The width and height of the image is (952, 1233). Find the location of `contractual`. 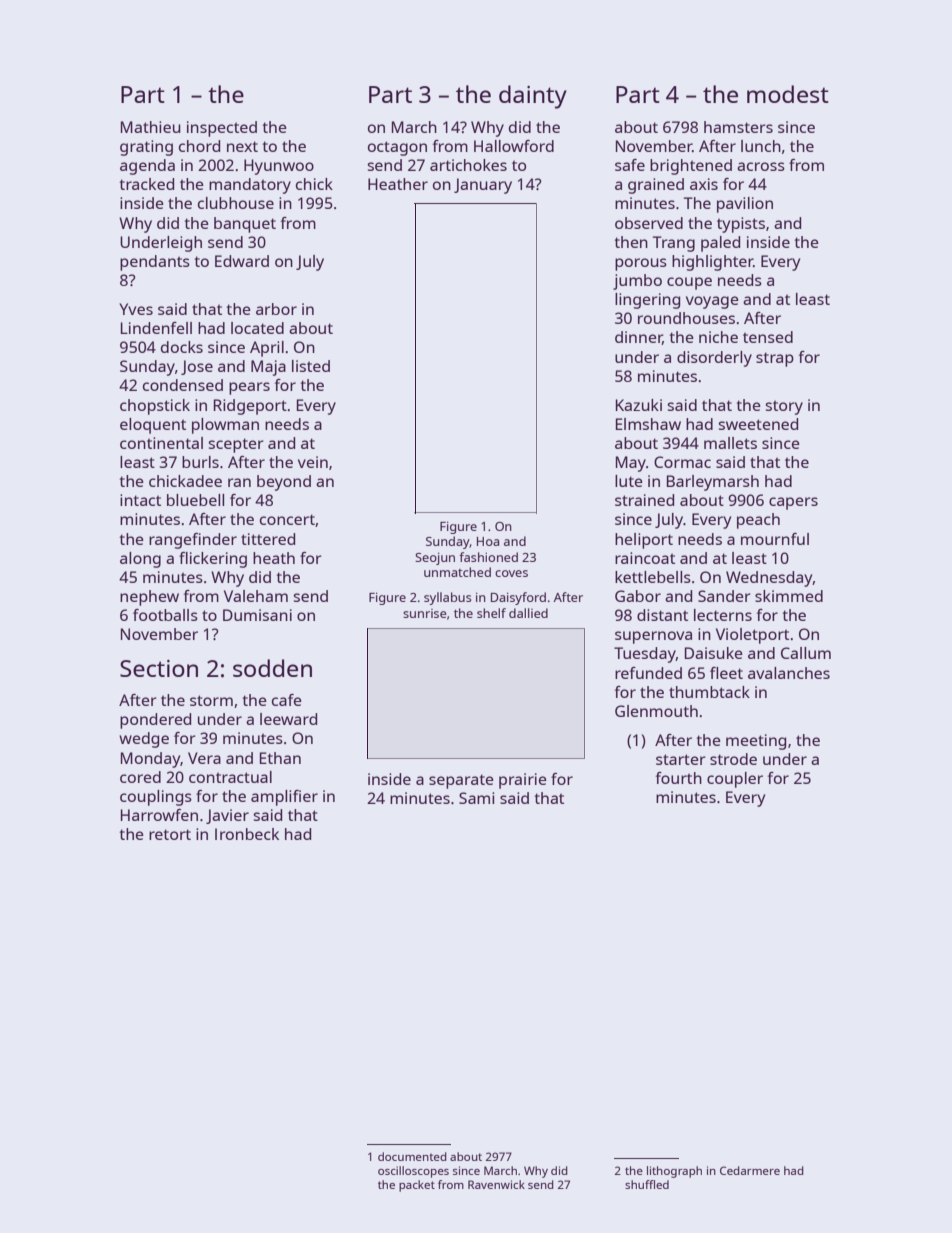

contractual is located at coordinates (230, 777).
